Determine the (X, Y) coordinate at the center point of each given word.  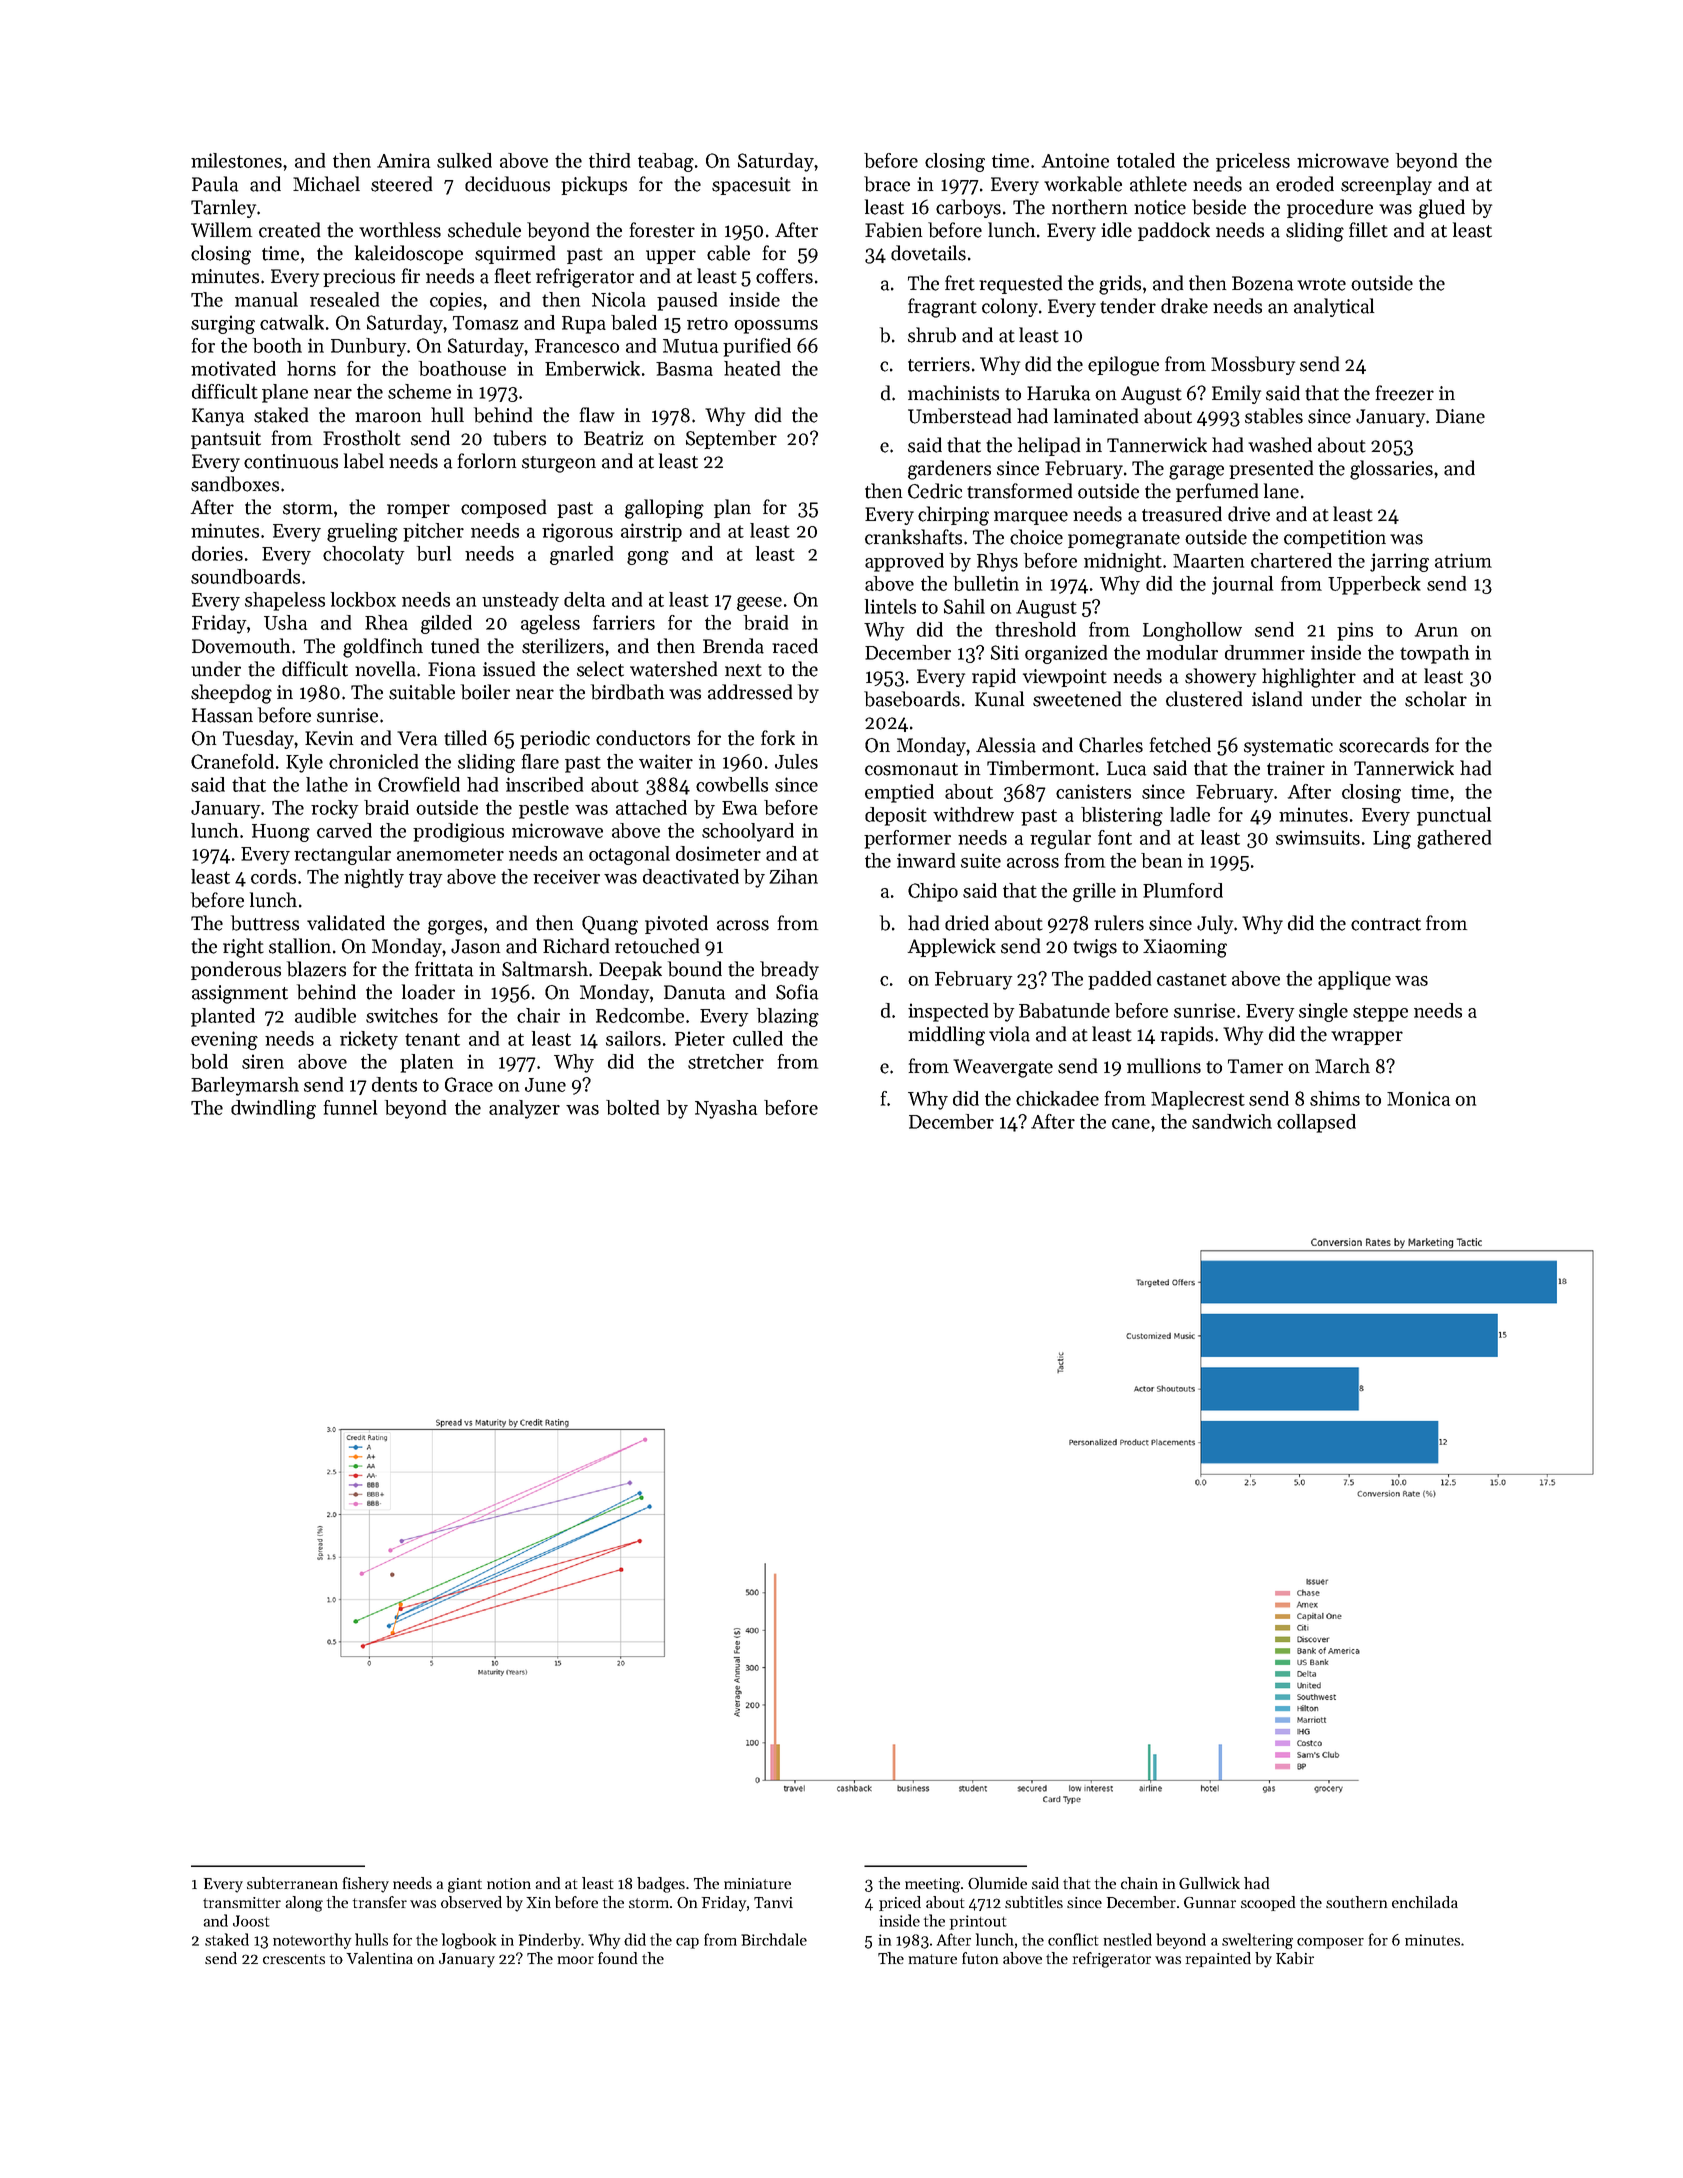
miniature (757, 1883)
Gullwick (1209, 1883)
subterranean (292, 1883)
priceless (1253, 162)
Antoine (1075, 160)
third (609, 160)
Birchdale (774, 1939)
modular (1182, 652)
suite (981, 860)
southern (1356, 1902)
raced (795, 646)
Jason (475, 946)
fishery (366, 1885)
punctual (1454, 816)
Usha (285, 622)
